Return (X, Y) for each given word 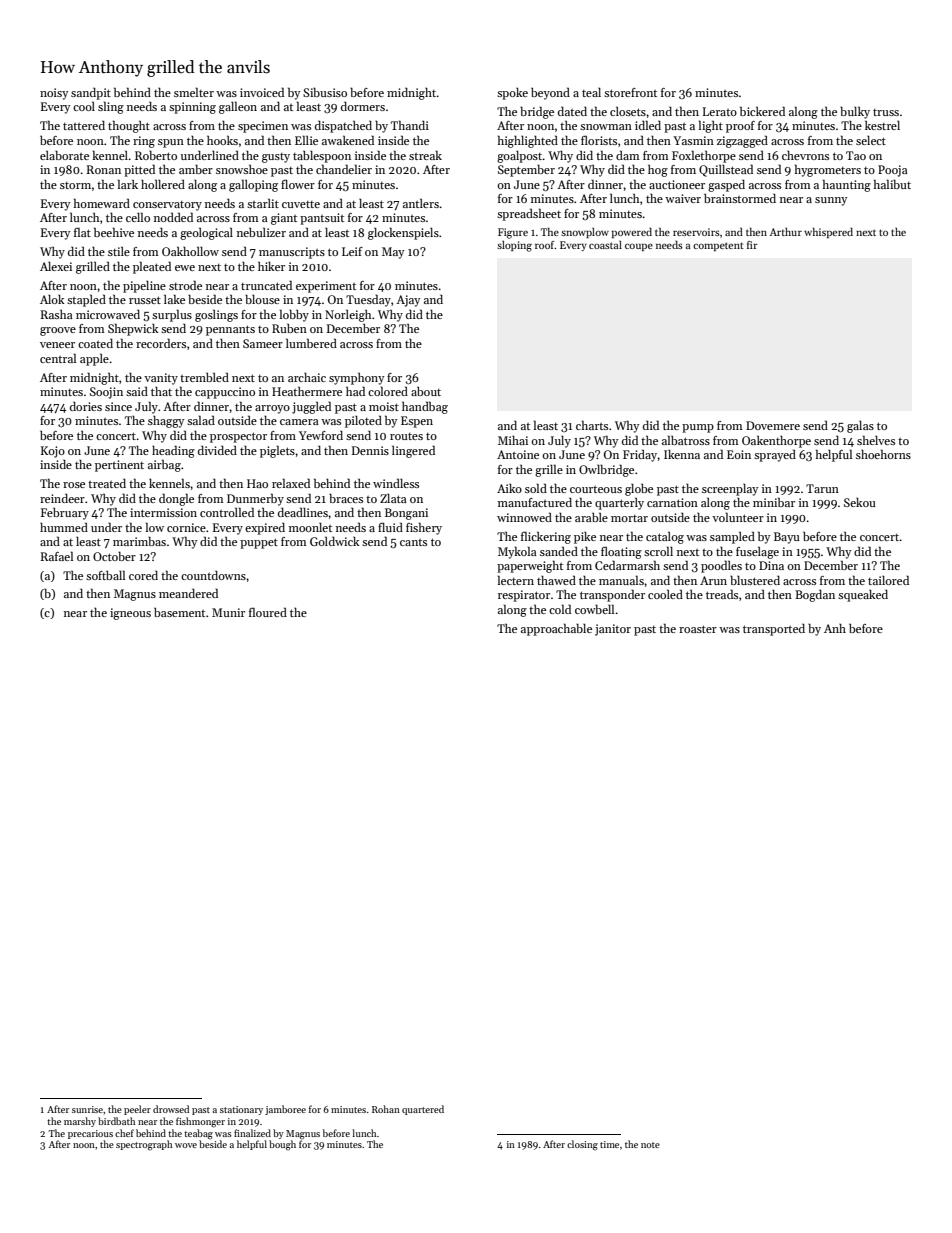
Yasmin (693, 140)
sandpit (91, 94)
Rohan (386, 1109)
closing (582, 1145)
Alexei (56, 266)
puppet (259, 543)
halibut (892, 184)
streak (425, 155)
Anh (835, 628)
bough (282, 1145)
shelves (876, 440)
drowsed (171, 1109)
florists (599, 140)
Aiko (509, 488)
